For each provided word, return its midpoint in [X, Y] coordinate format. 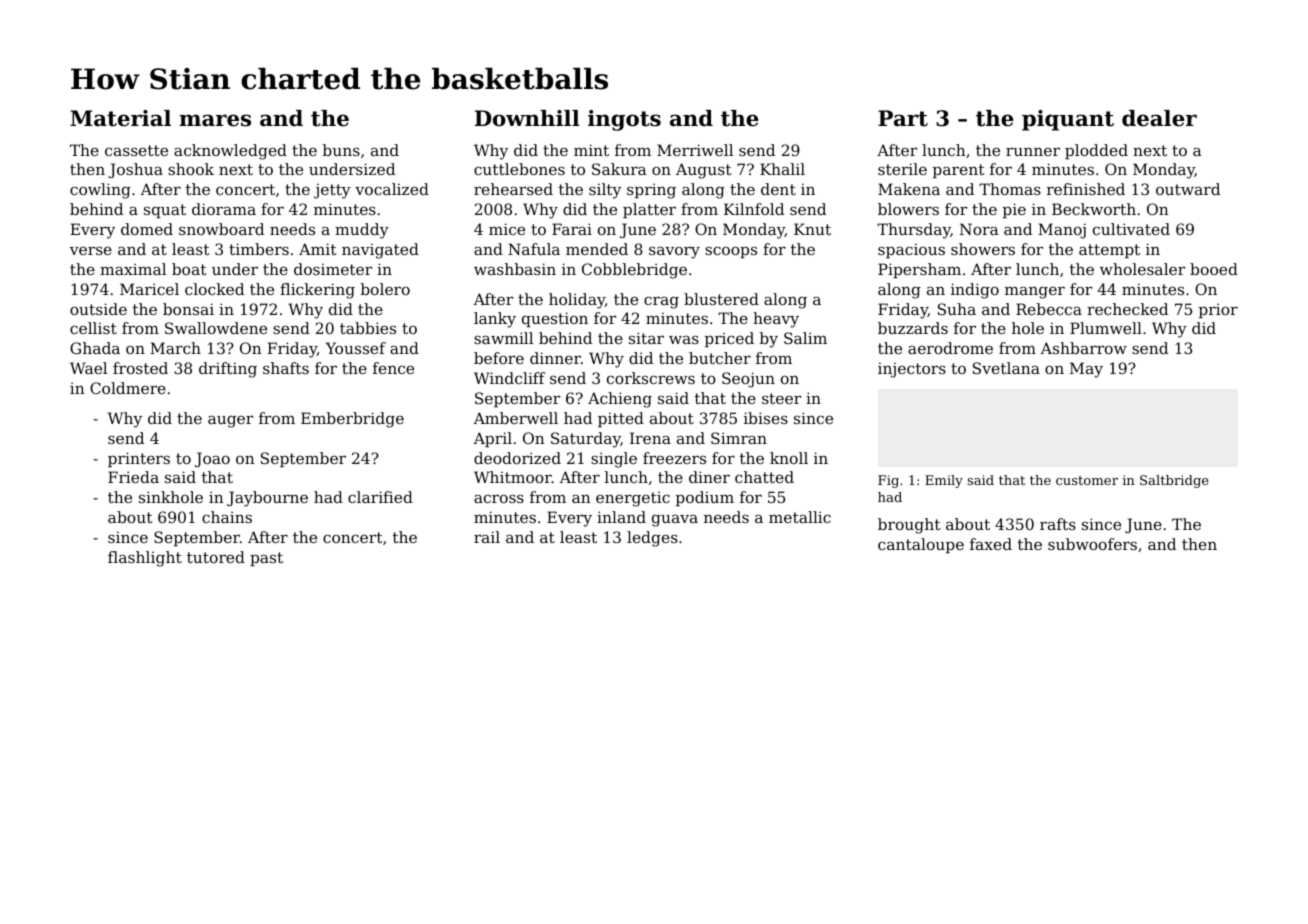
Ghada [95, 348]
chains [227, 517]
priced [729, 339]
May [1086, 370]
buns [341, 150]
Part [903, 118]
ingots [624, 120]
